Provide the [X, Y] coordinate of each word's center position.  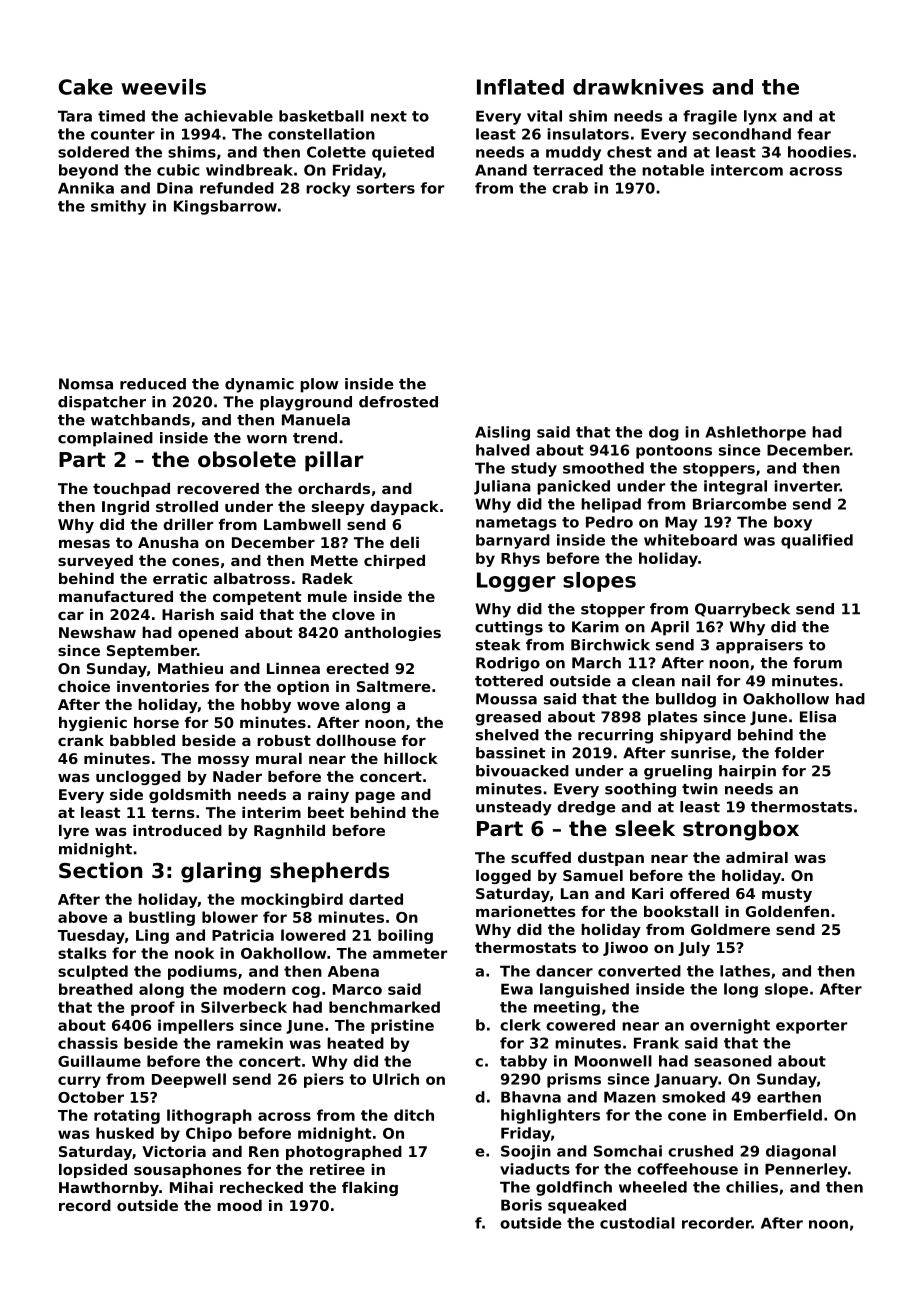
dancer [564, 971]
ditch [414, 1115]
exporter [811, 1027]
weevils [163, 87]
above [83, 917]
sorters [386, 188]
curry [79, 1082]
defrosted [398, 402]
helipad [611, 505]
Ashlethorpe [755, 433]
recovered [218, 488]
